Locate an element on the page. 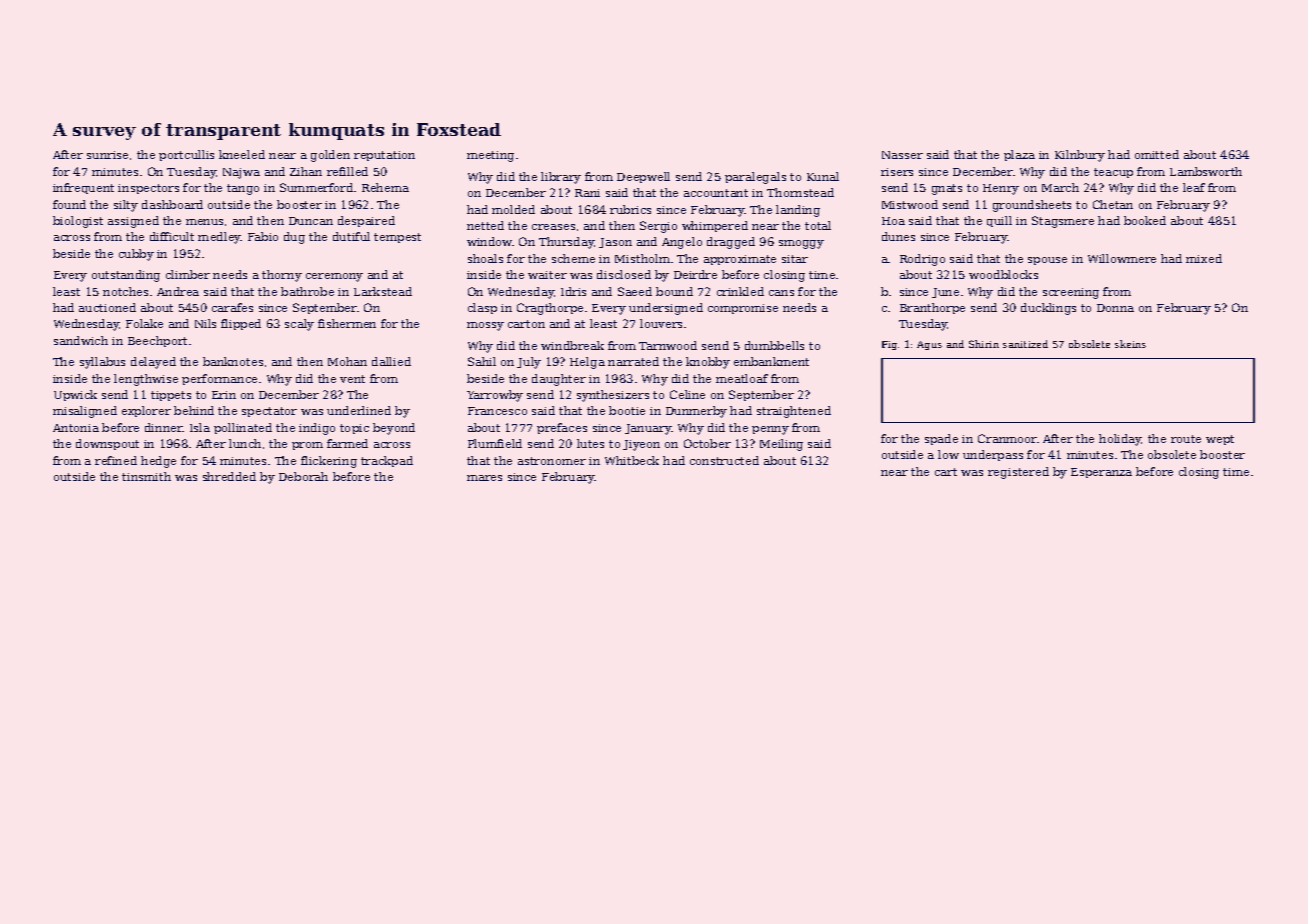  booked is located at coordinates (1145, 220).
